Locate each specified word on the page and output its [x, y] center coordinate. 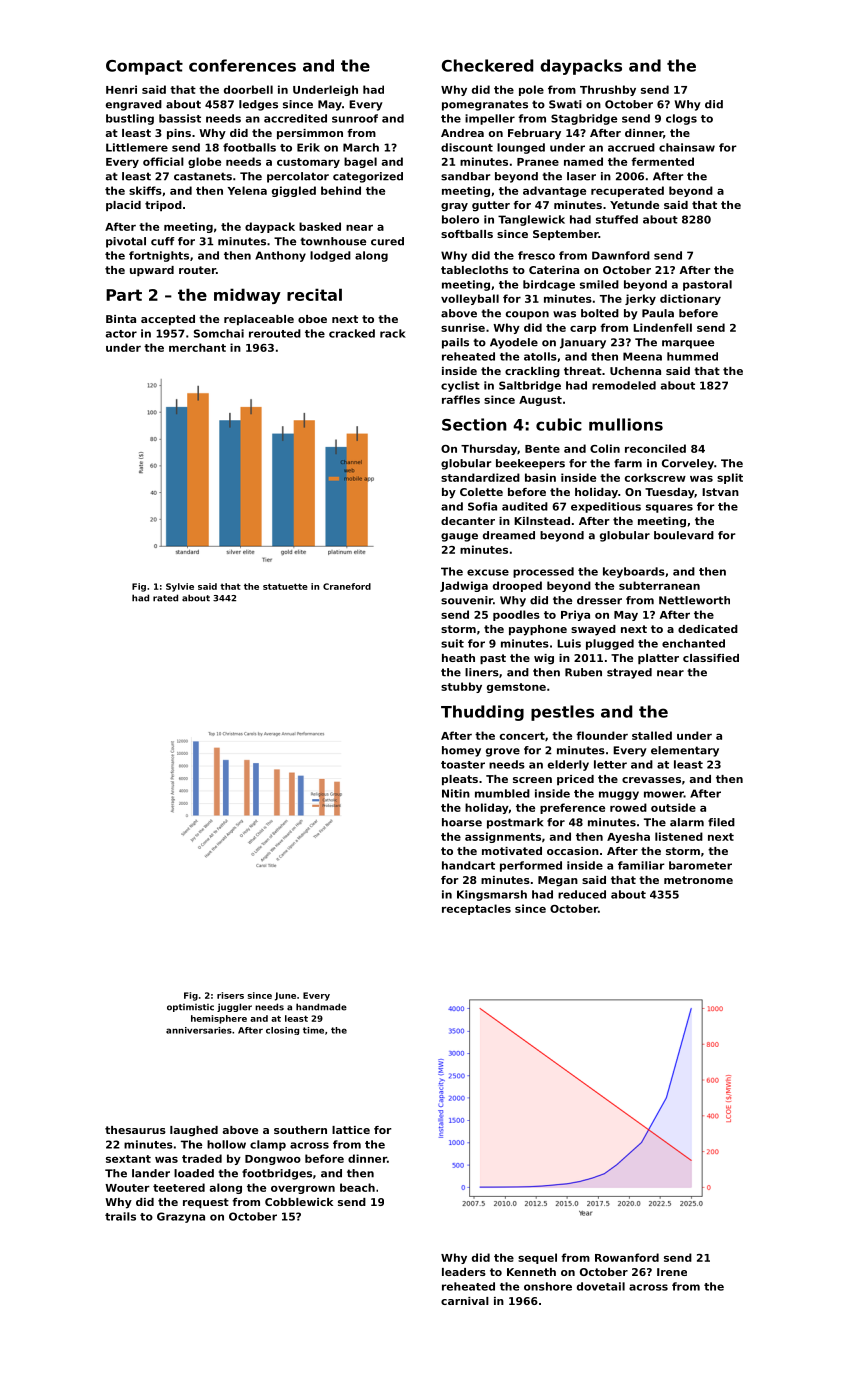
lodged [330, 256]
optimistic [190, 1008]
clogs [681, 119]
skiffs [145, 190]
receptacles [476, 909]
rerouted [275, 333]
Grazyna [181, 1217]
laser [581, 176]
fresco [536, 255]
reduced [582, 894]
